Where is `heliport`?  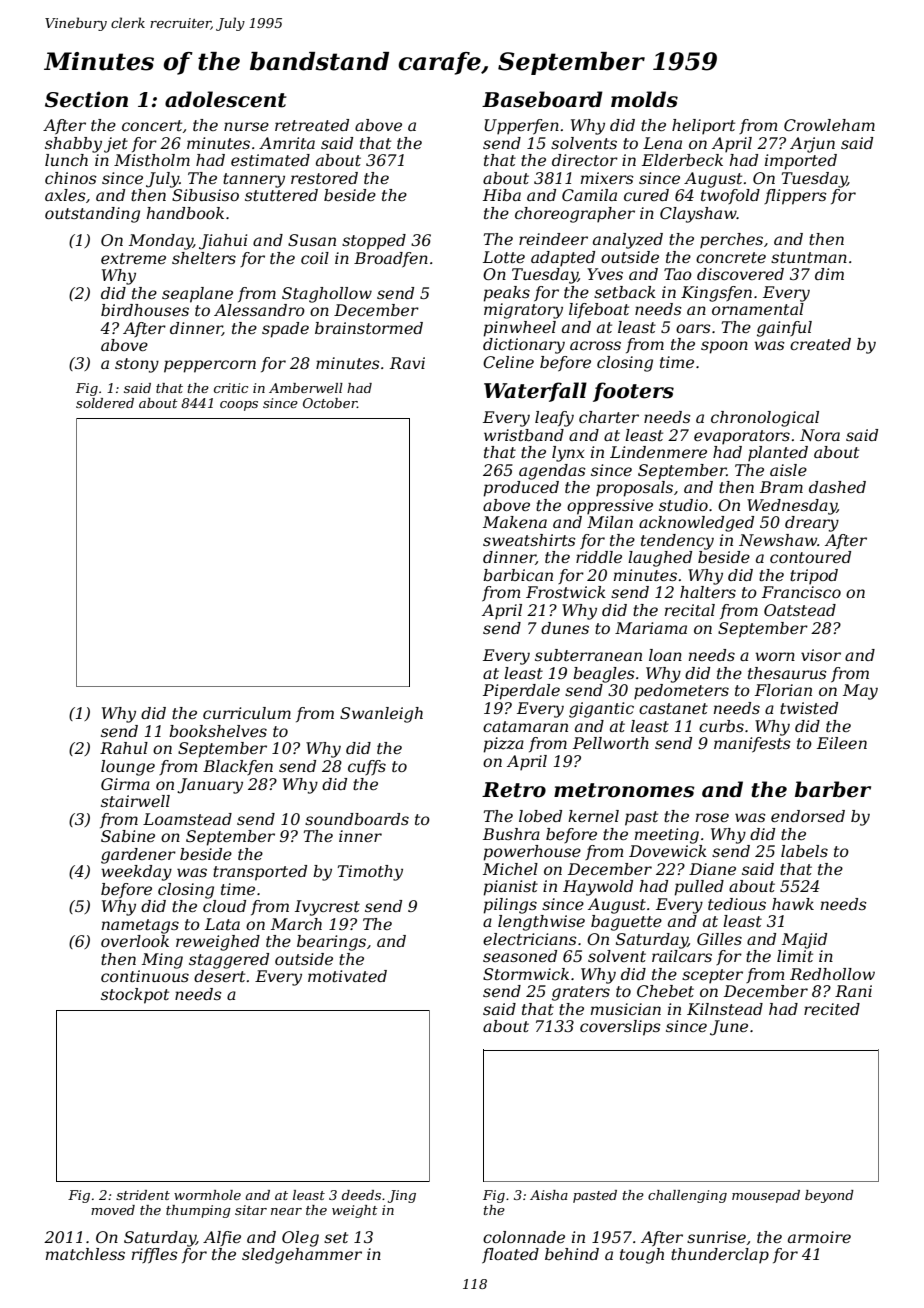
heliport is located at coordinates (703, 127).
